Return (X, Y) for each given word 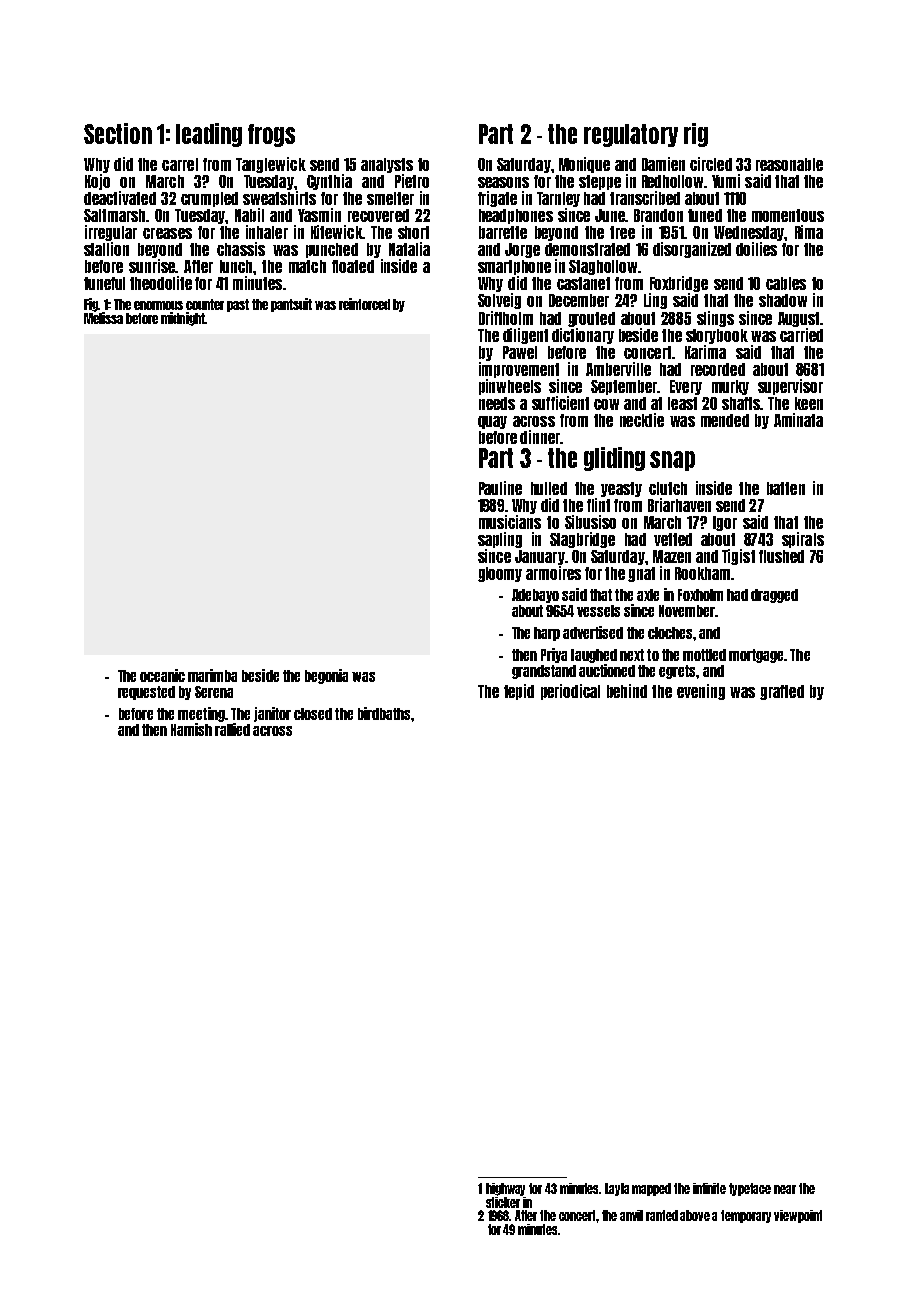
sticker (503, 1202)
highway (505, 1189)
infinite (709, 1188)
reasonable (789, 164)
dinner (540, 437)
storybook (717, 336)
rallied (232, 729)
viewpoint (798, 1216)
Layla (617, 1189)
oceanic (162, 675)
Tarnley (558, 199)
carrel (180, 164)
